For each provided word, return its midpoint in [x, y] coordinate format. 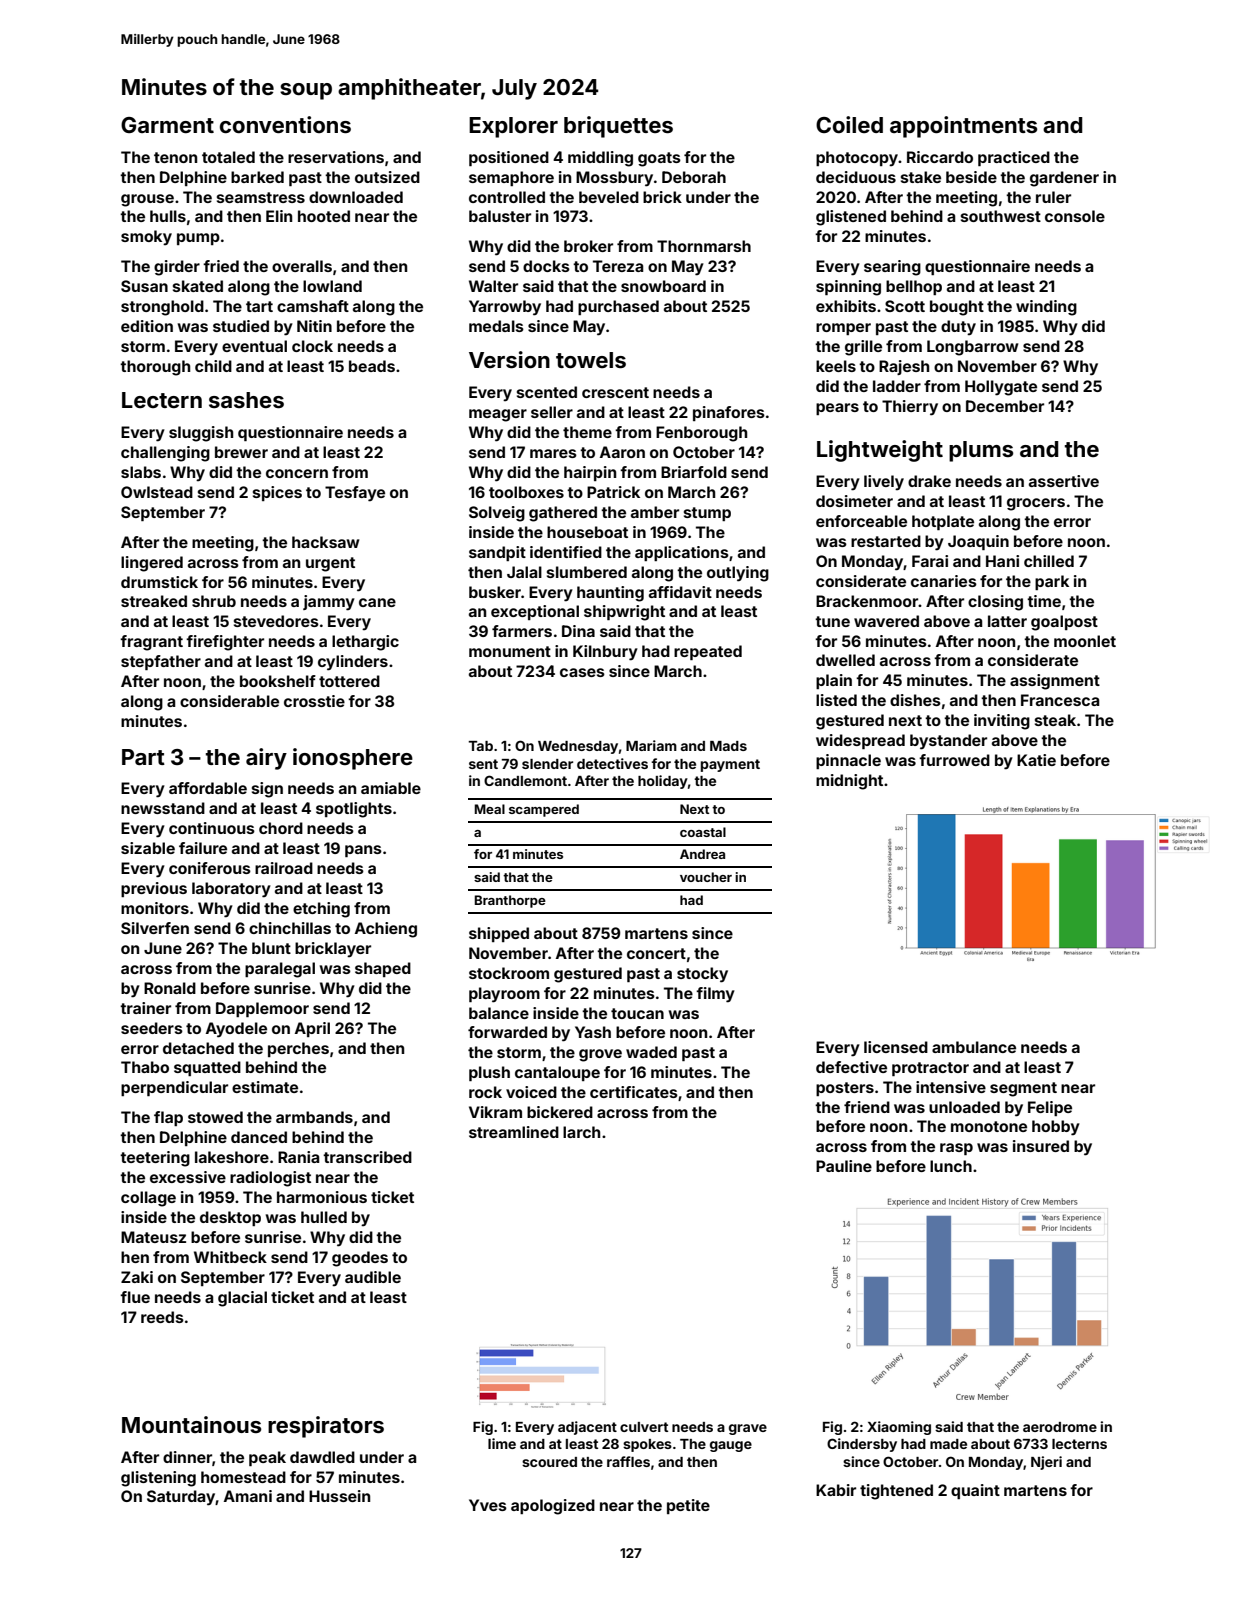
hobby [1056, 1128]
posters [845, 1089]
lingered [152, 564]
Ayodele [236, 1030]
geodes [360, 1259]
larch [581, 1132]
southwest [1001, 216]
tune [832, 621]
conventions [285, 124]
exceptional [535, 612]
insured [1041, 1146]
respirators [326, 1427]
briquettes [618, 127]
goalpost [1064, 623]
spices [277, 493]
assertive [1064, 481]
